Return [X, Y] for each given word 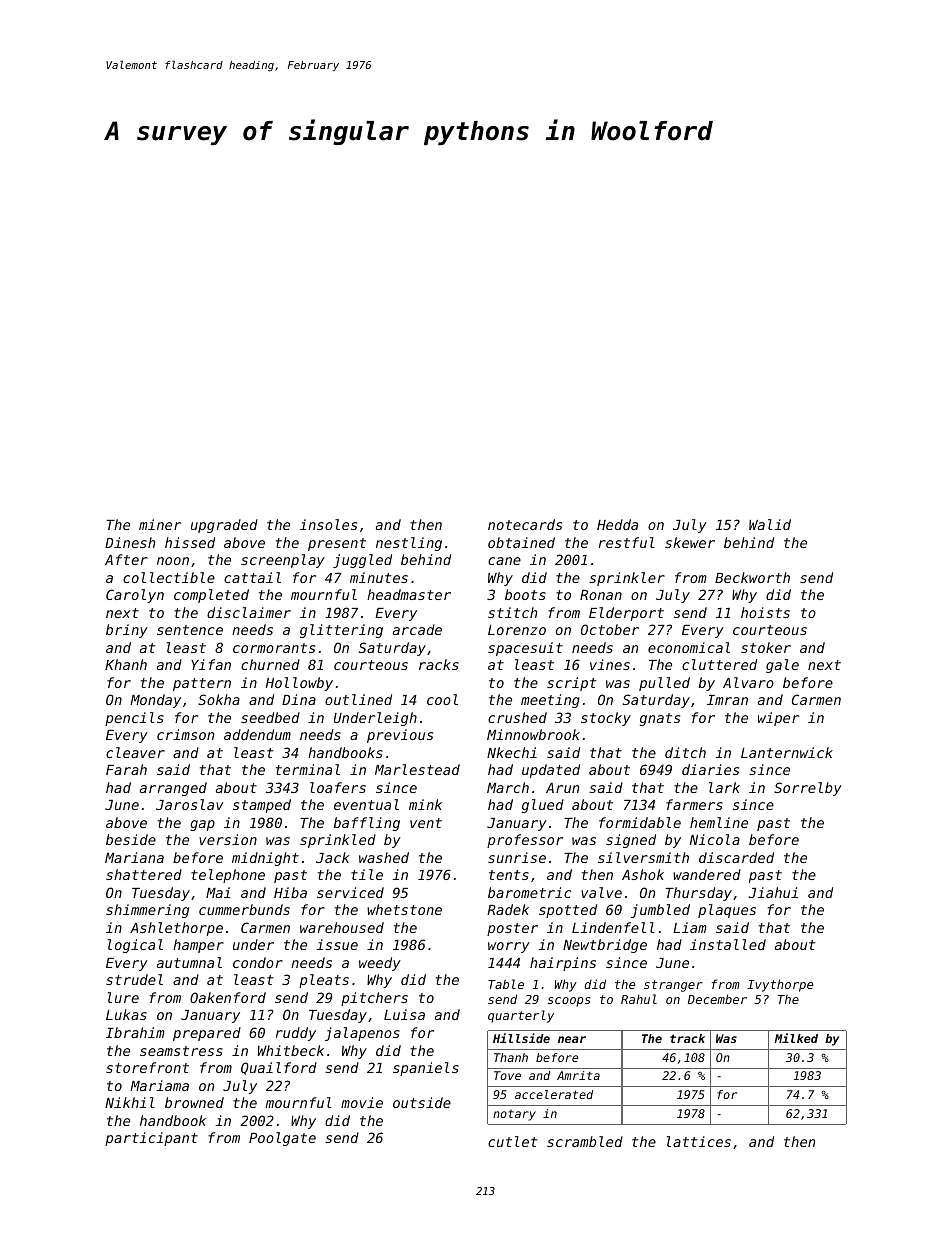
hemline [719, 822]
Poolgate [282, 1139]
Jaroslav [189, 804]
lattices [699, 1141]
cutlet [512, 1141]
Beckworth [752, 577]
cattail [252, 577]
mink [425, 804]
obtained [521, 542]
